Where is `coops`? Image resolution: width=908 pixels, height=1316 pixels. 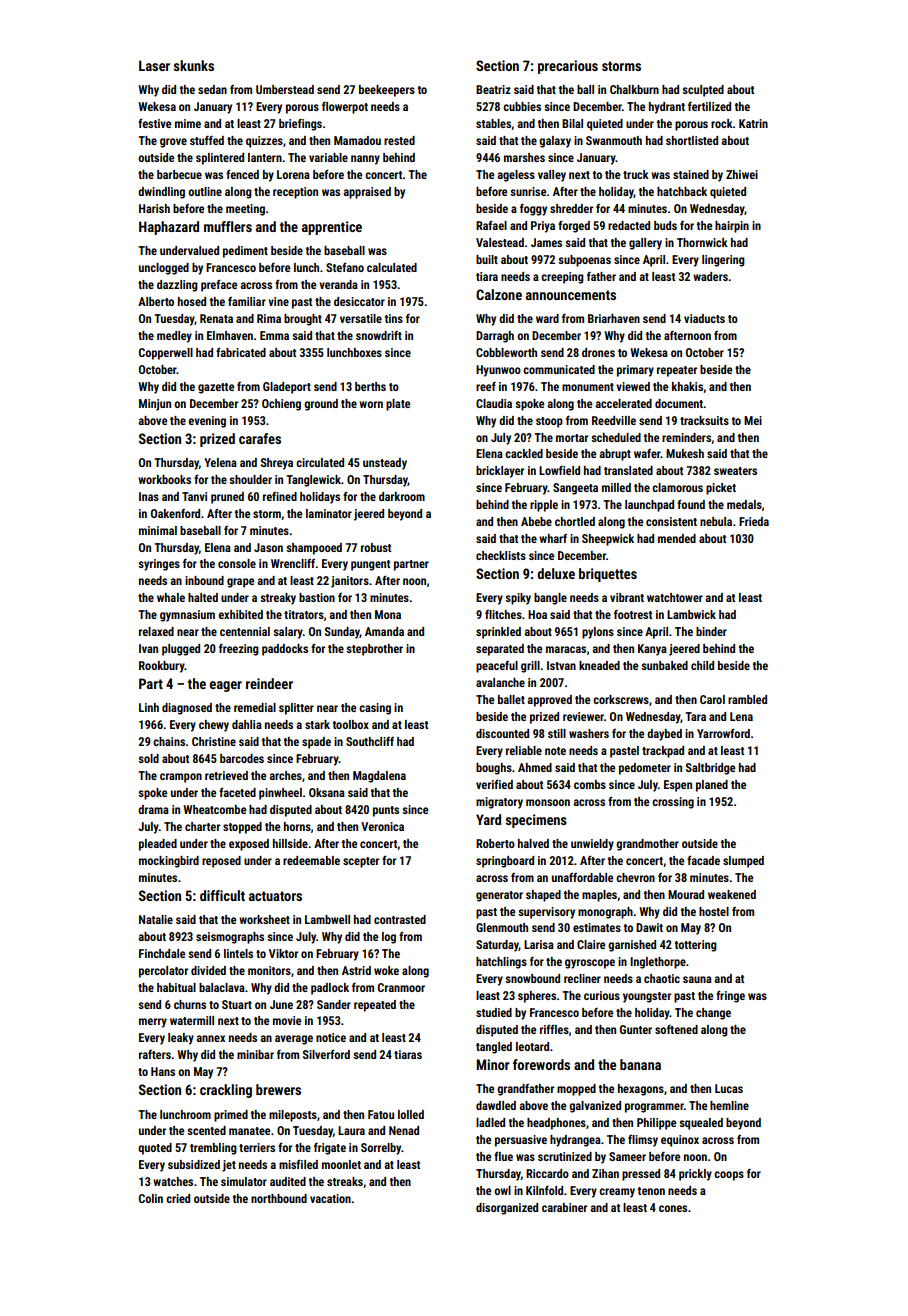
coops is located at coordinates (729, 1176).
